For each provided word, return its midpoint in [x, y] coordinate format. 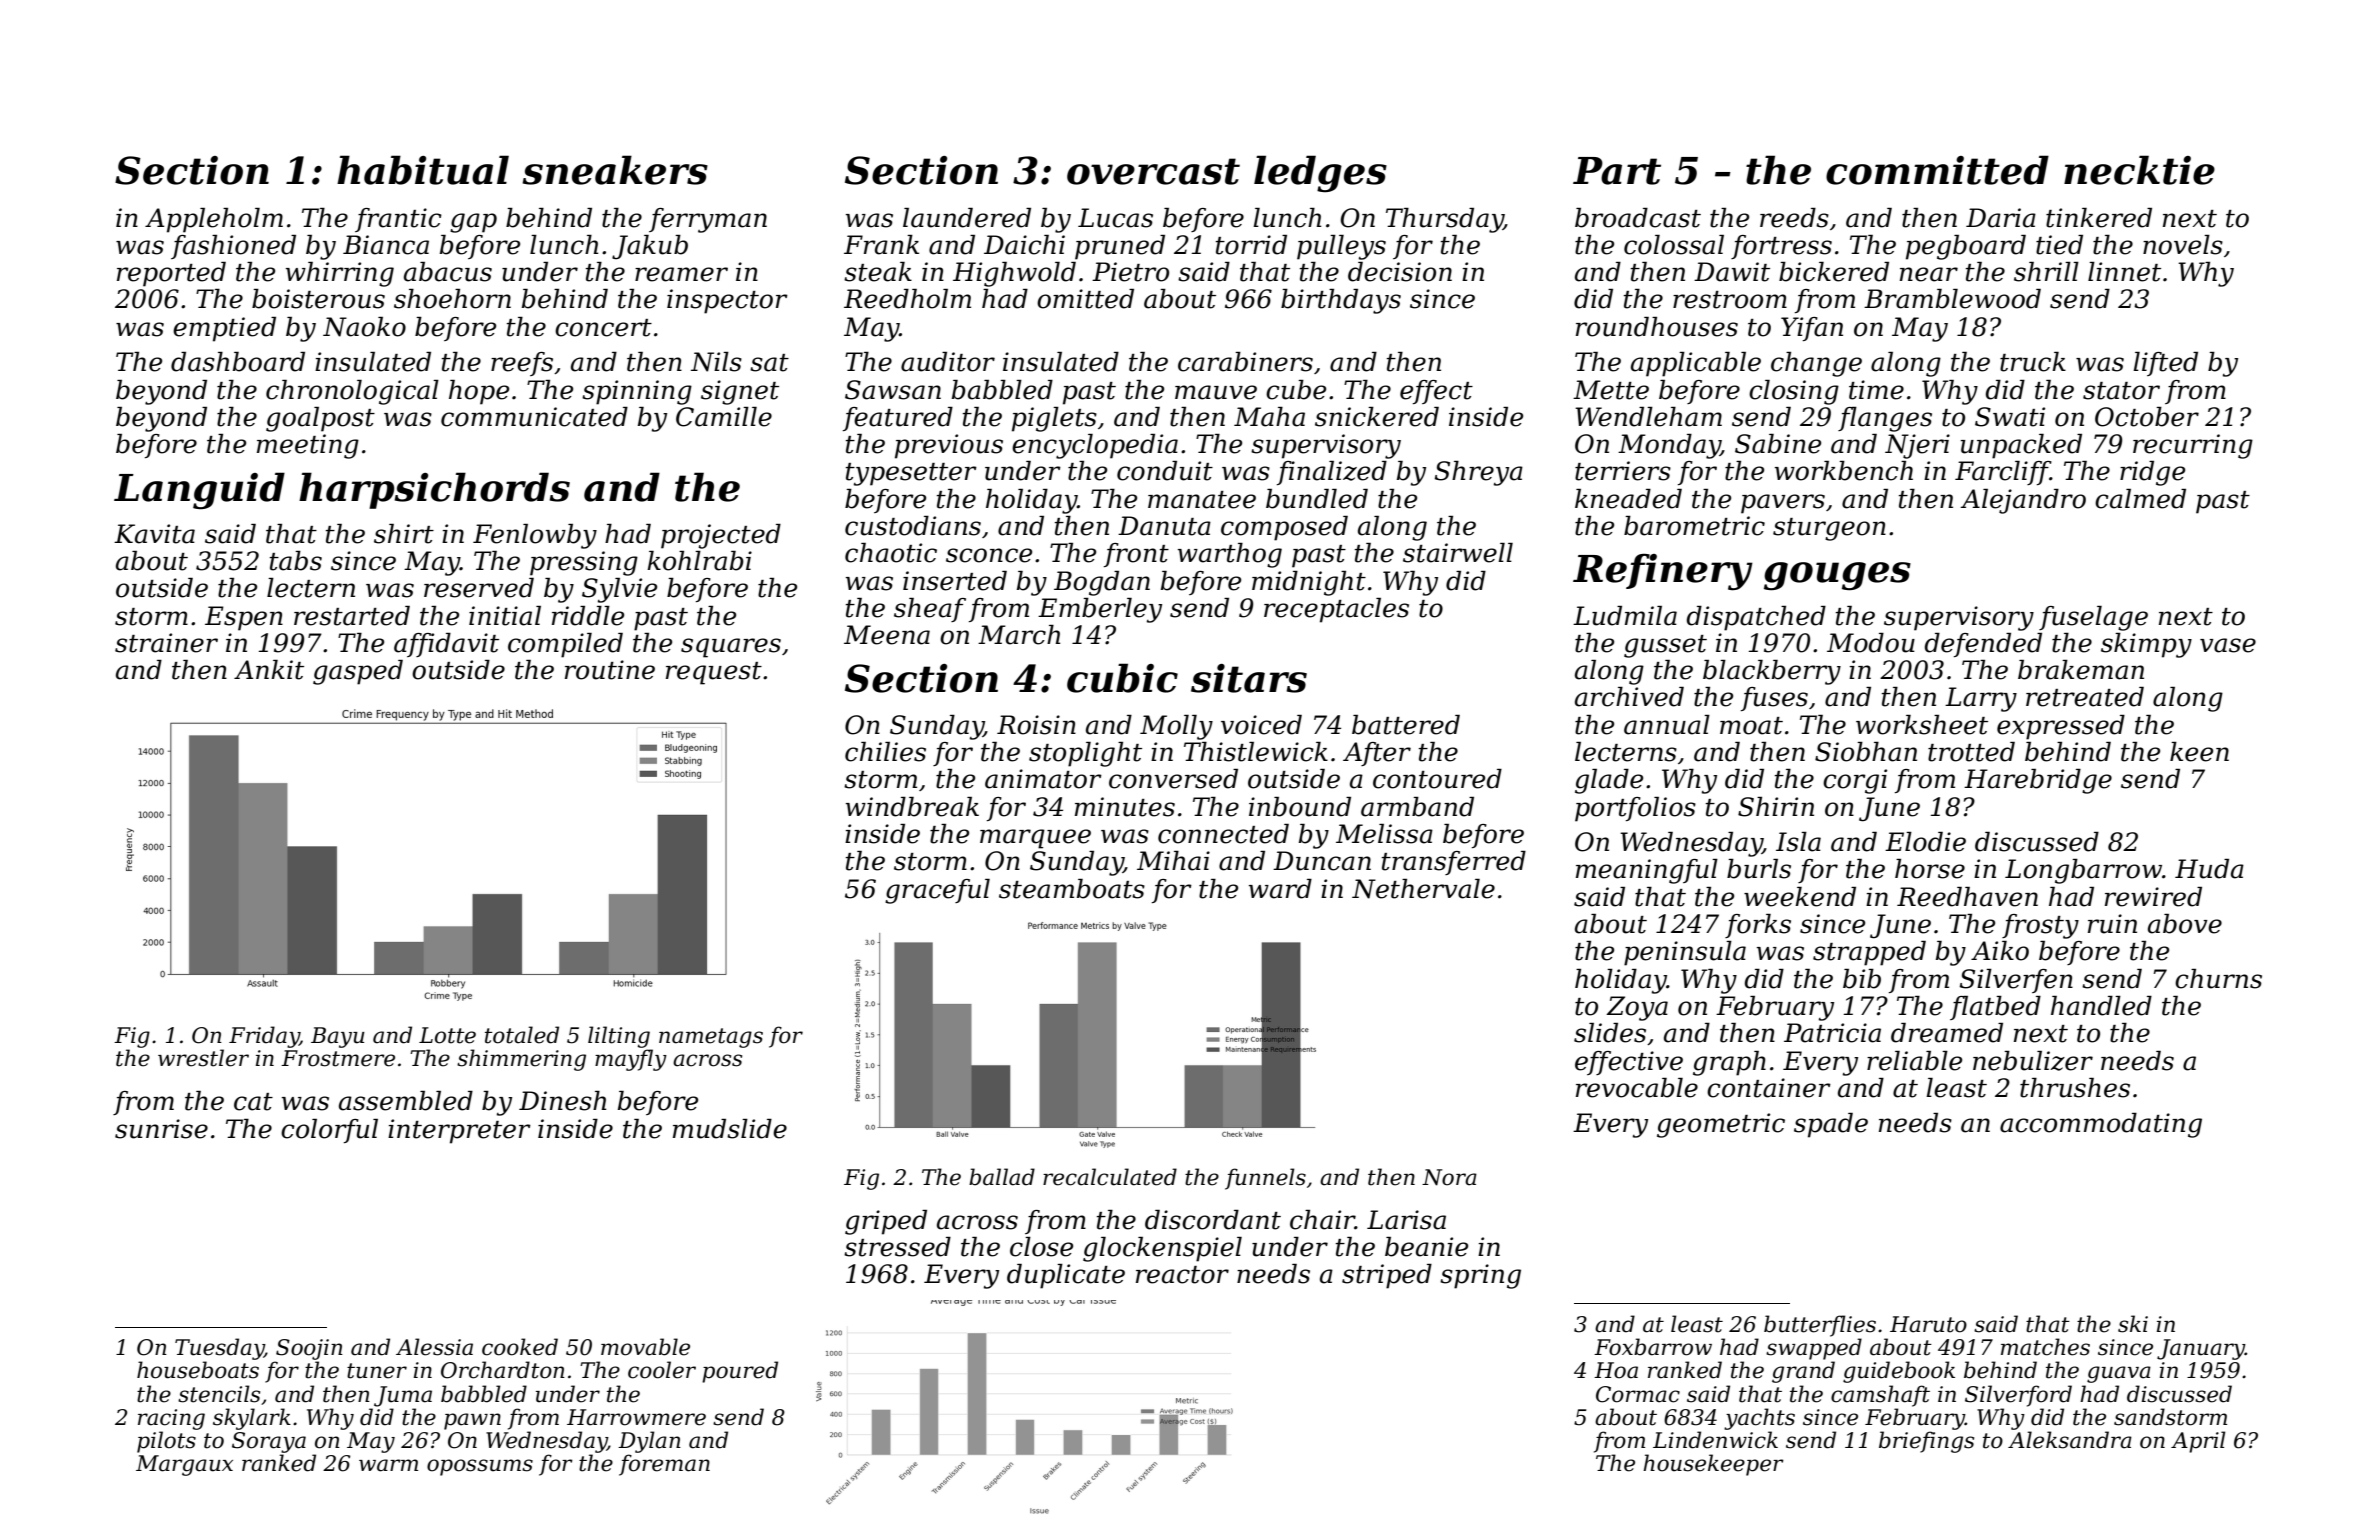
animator [1043, 779]
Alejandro [2023, 501]
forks [1758, 926]
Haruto [1928, 1324]
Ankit [269, 670]
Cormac [1638, 1394]
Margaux [184, 1465]
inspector [727, 301]
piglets [1054, 419]
